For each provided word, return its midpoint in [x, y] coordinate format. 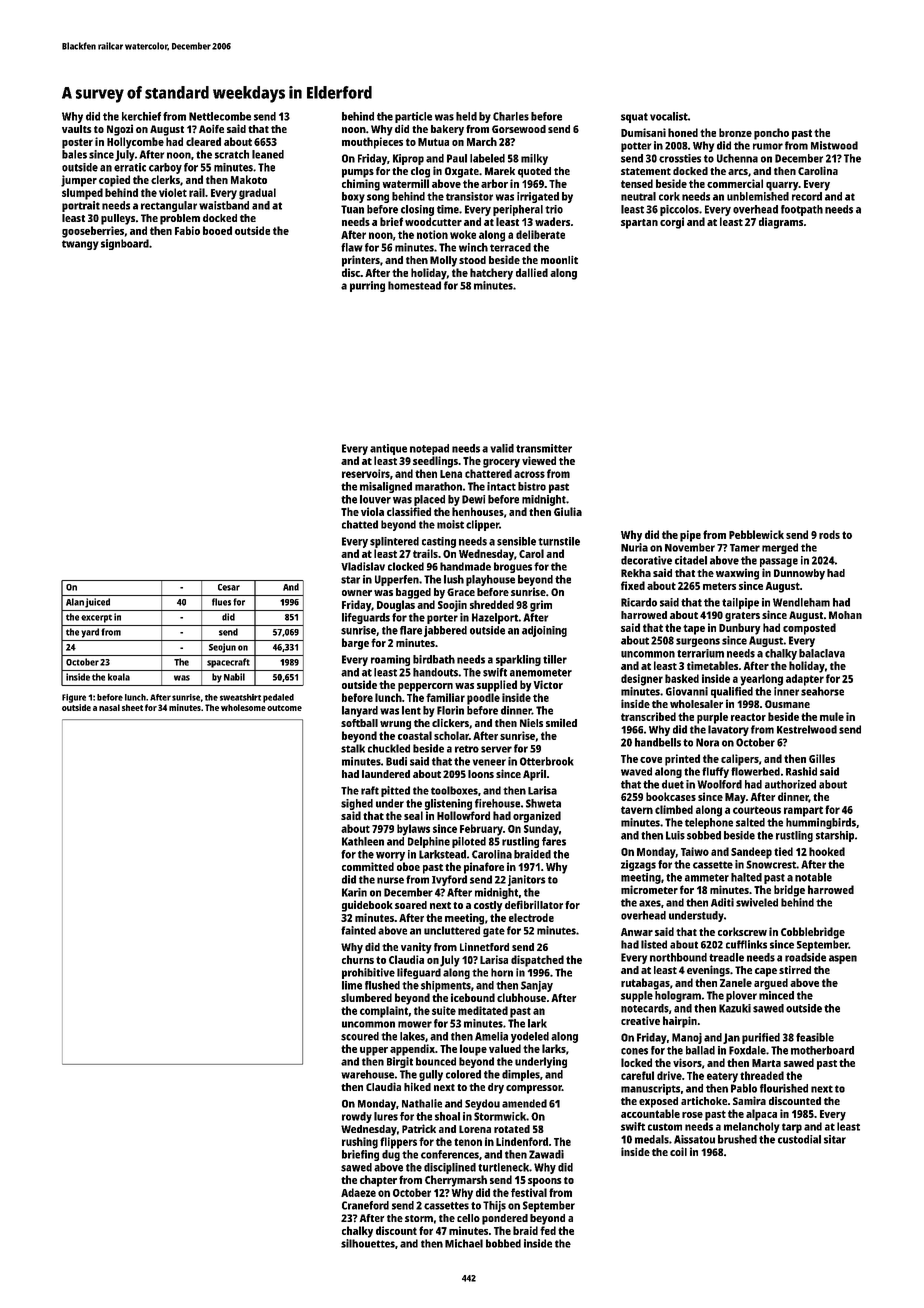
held [466, 116]
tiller [555, 659]
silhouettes [368, 1243]
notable [813, 877]
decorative [646, 560]
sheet [132, 707]
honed [683, 132]
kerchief [141, 116]
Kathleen [363, 841]
